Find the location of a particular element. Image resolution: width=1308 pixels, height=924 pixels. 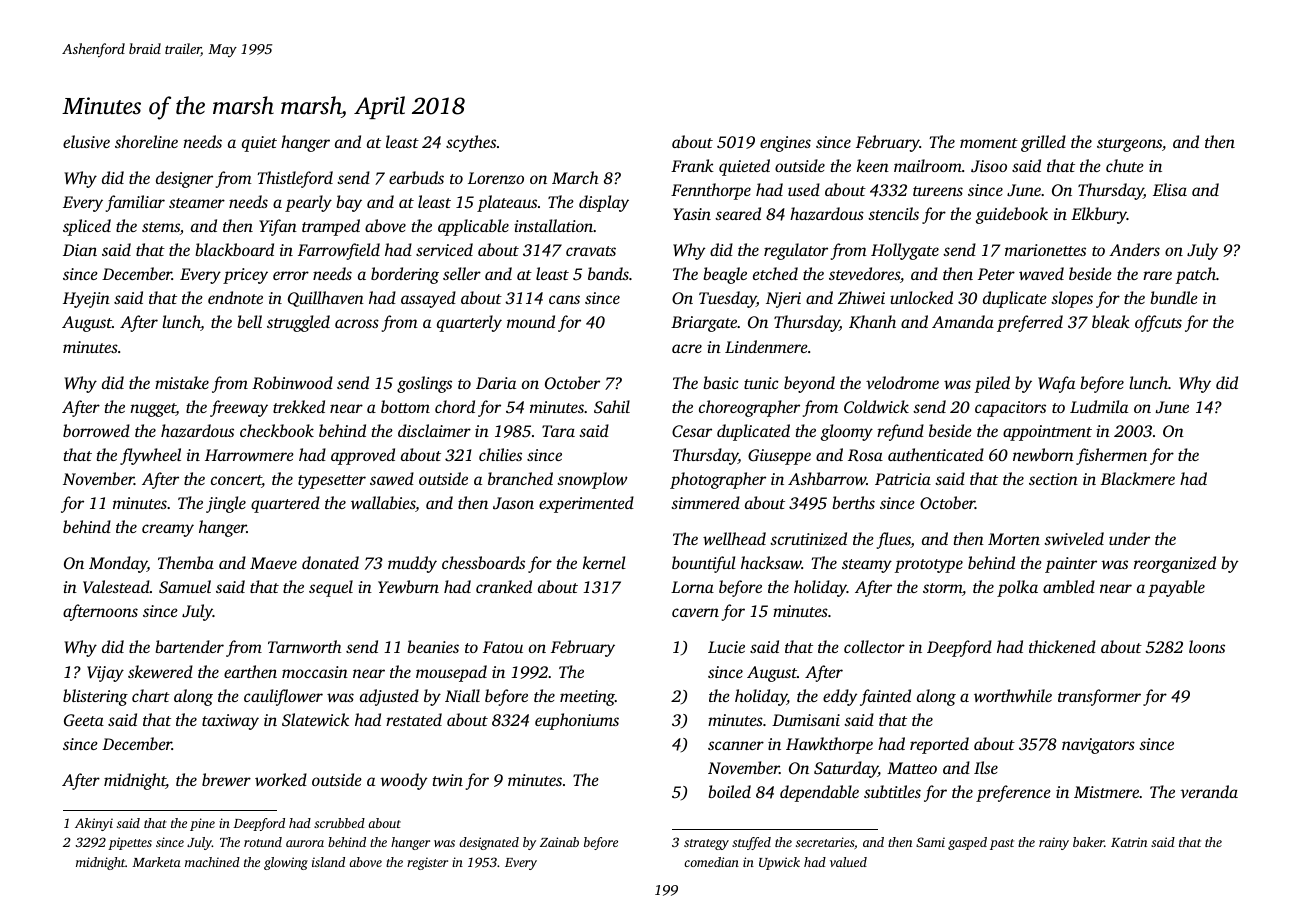

Patricia is located at coordinates (903, 479).
